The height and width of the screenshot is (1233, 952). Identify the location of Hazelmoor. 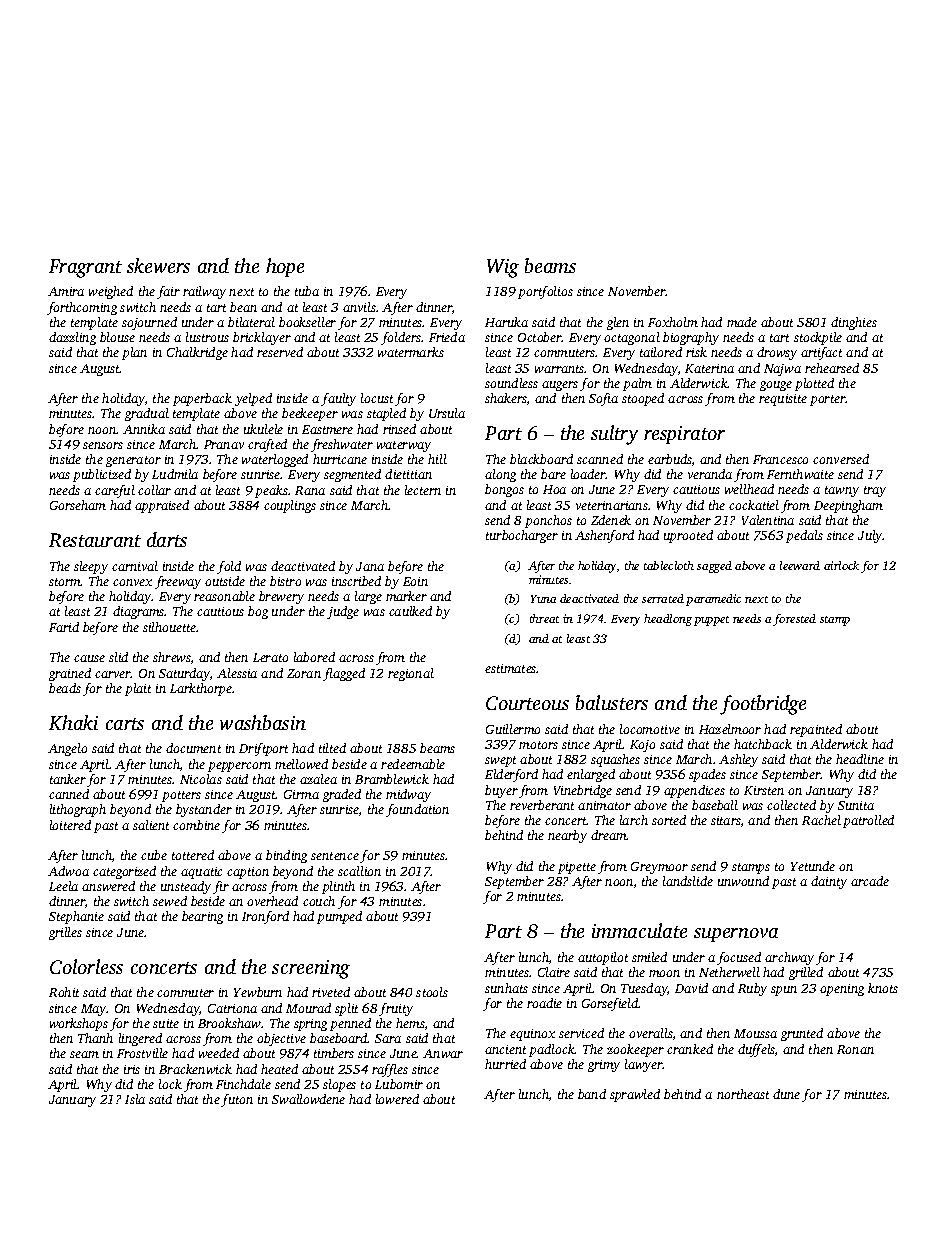
(730, 729).
